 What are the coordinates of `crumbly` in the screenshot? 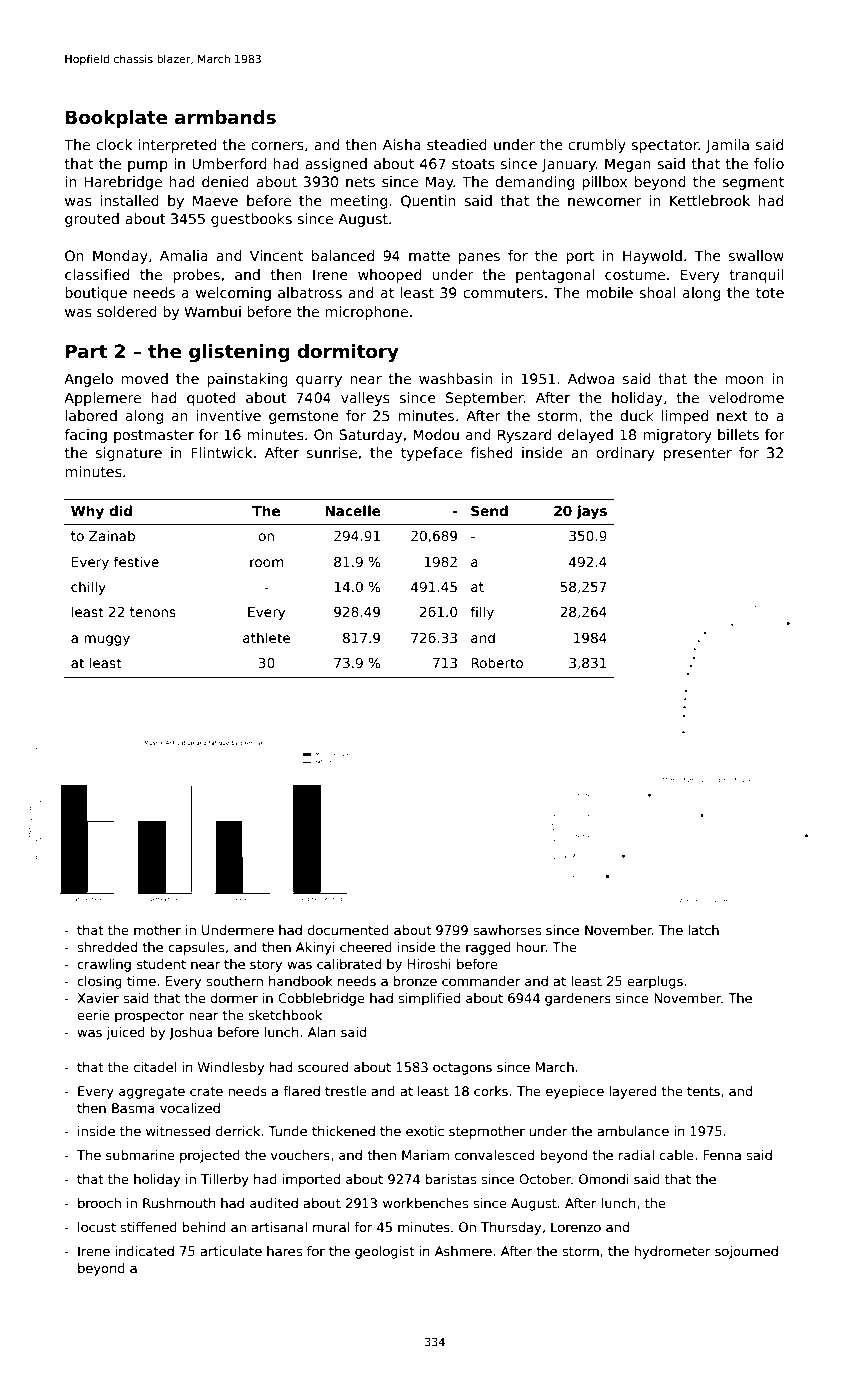 It's located at (597, 146).
